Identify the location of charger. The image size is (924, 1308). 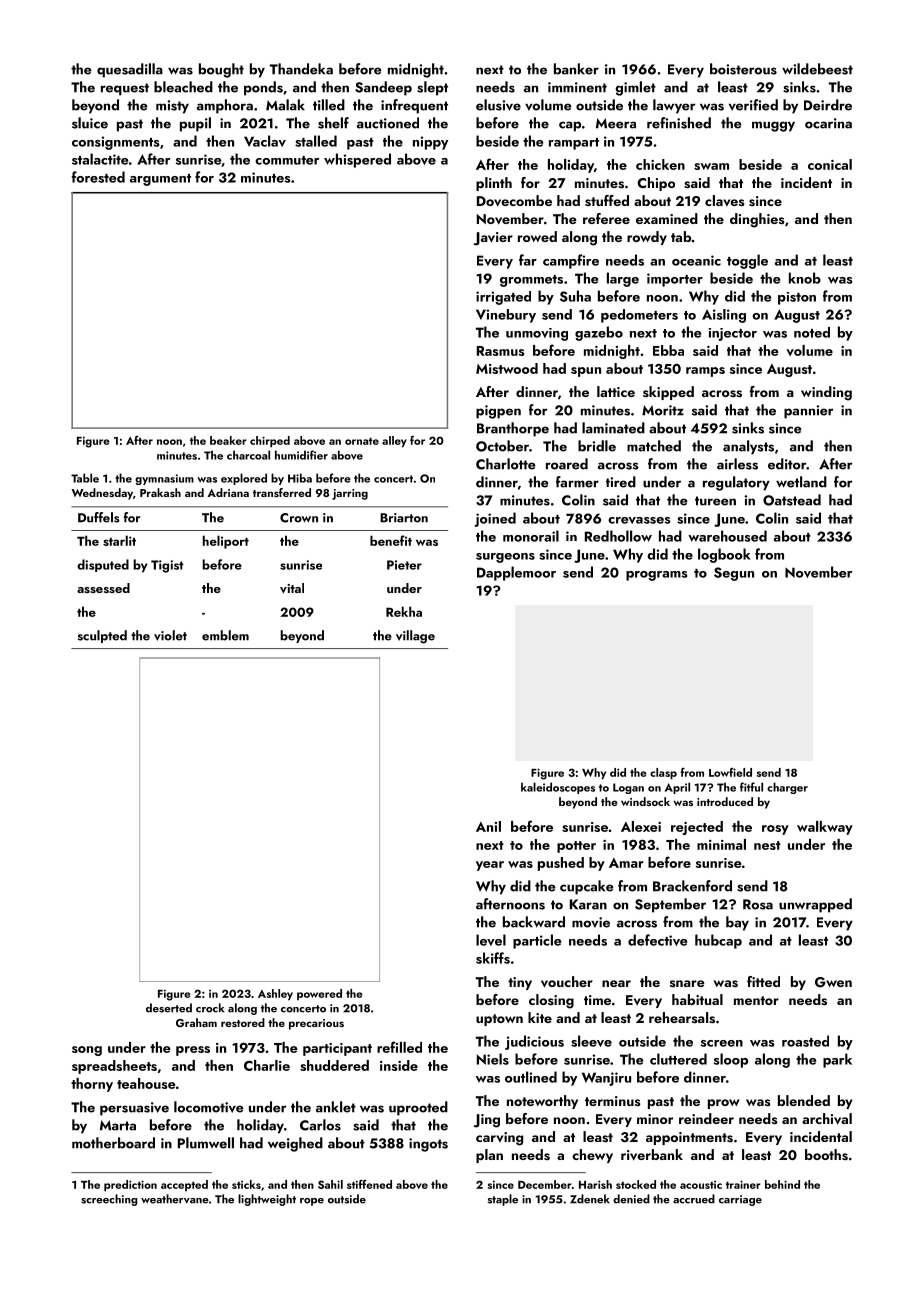
(787, 788).
